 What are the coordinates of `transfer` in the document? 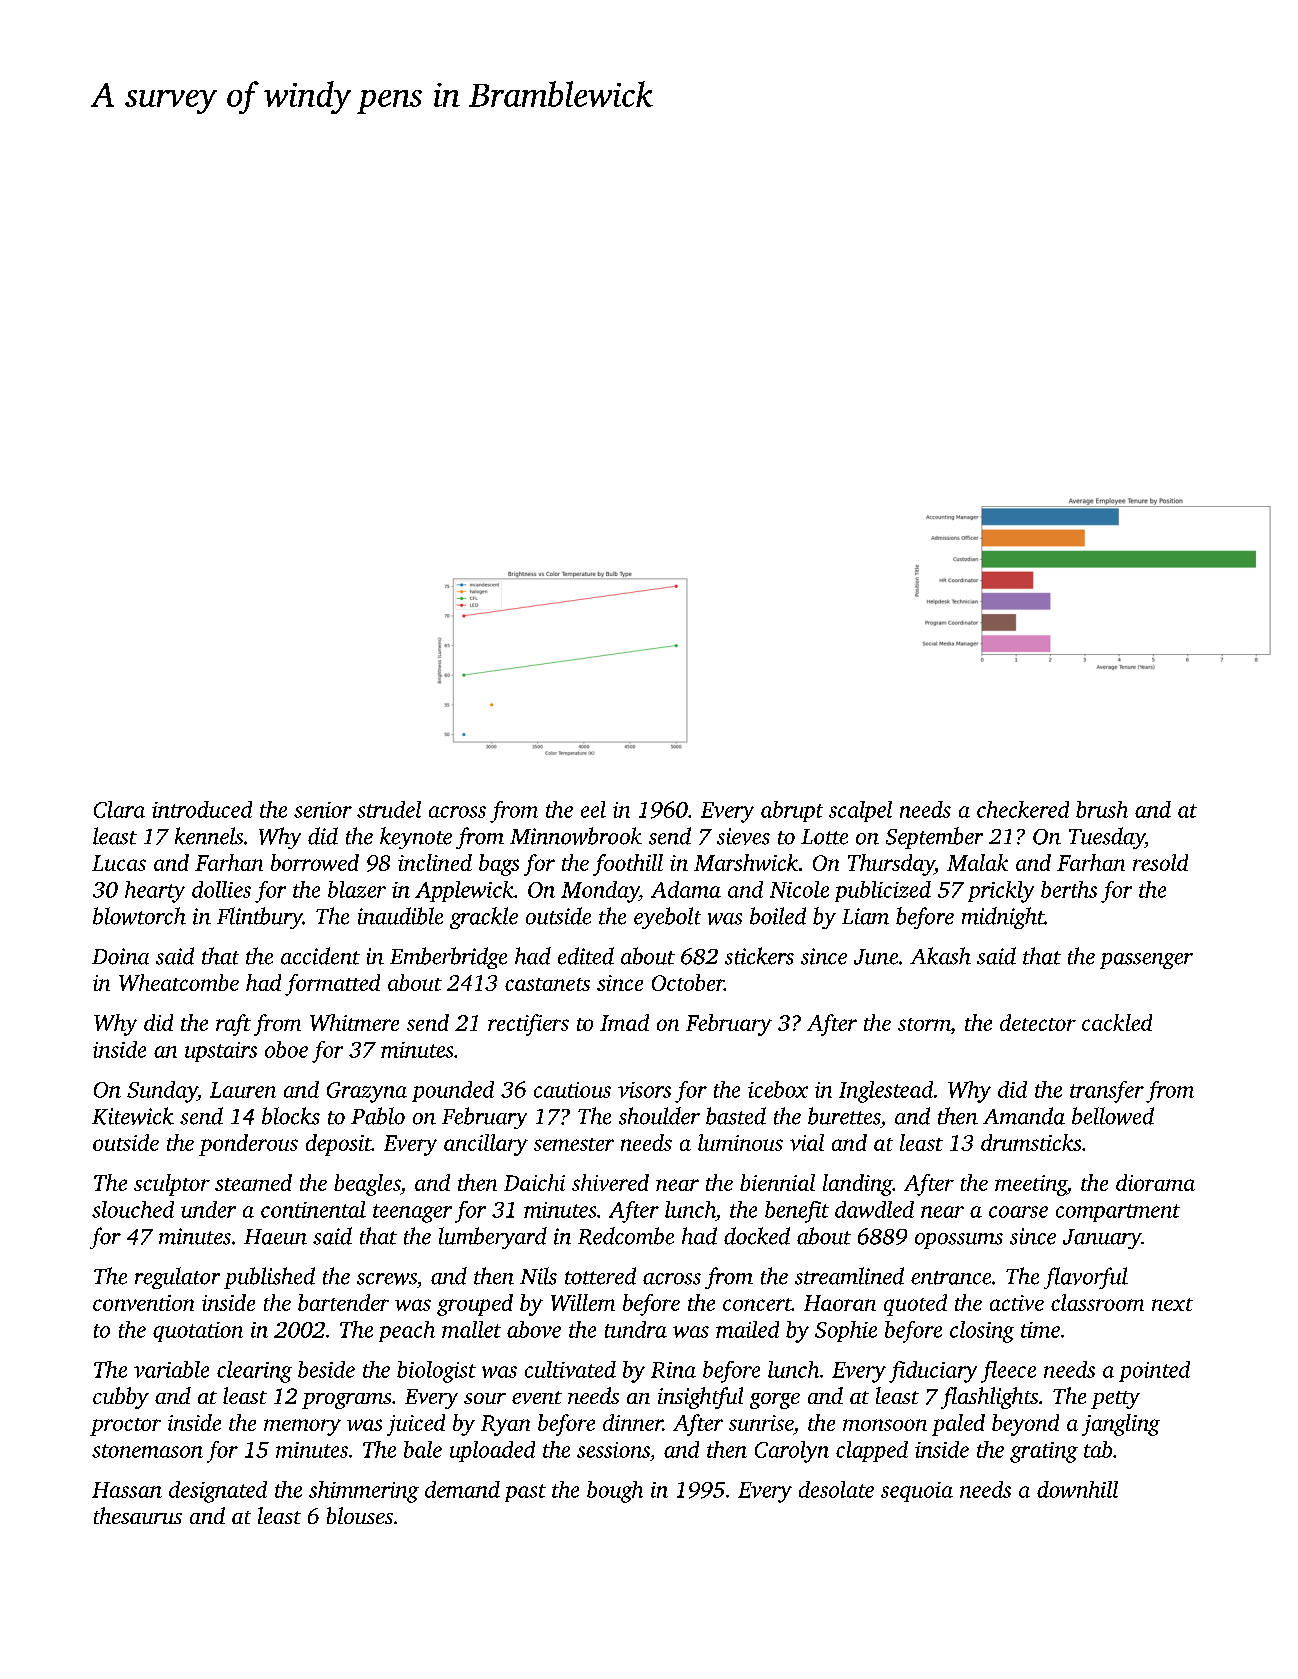 It's located at (1107, 1092).
